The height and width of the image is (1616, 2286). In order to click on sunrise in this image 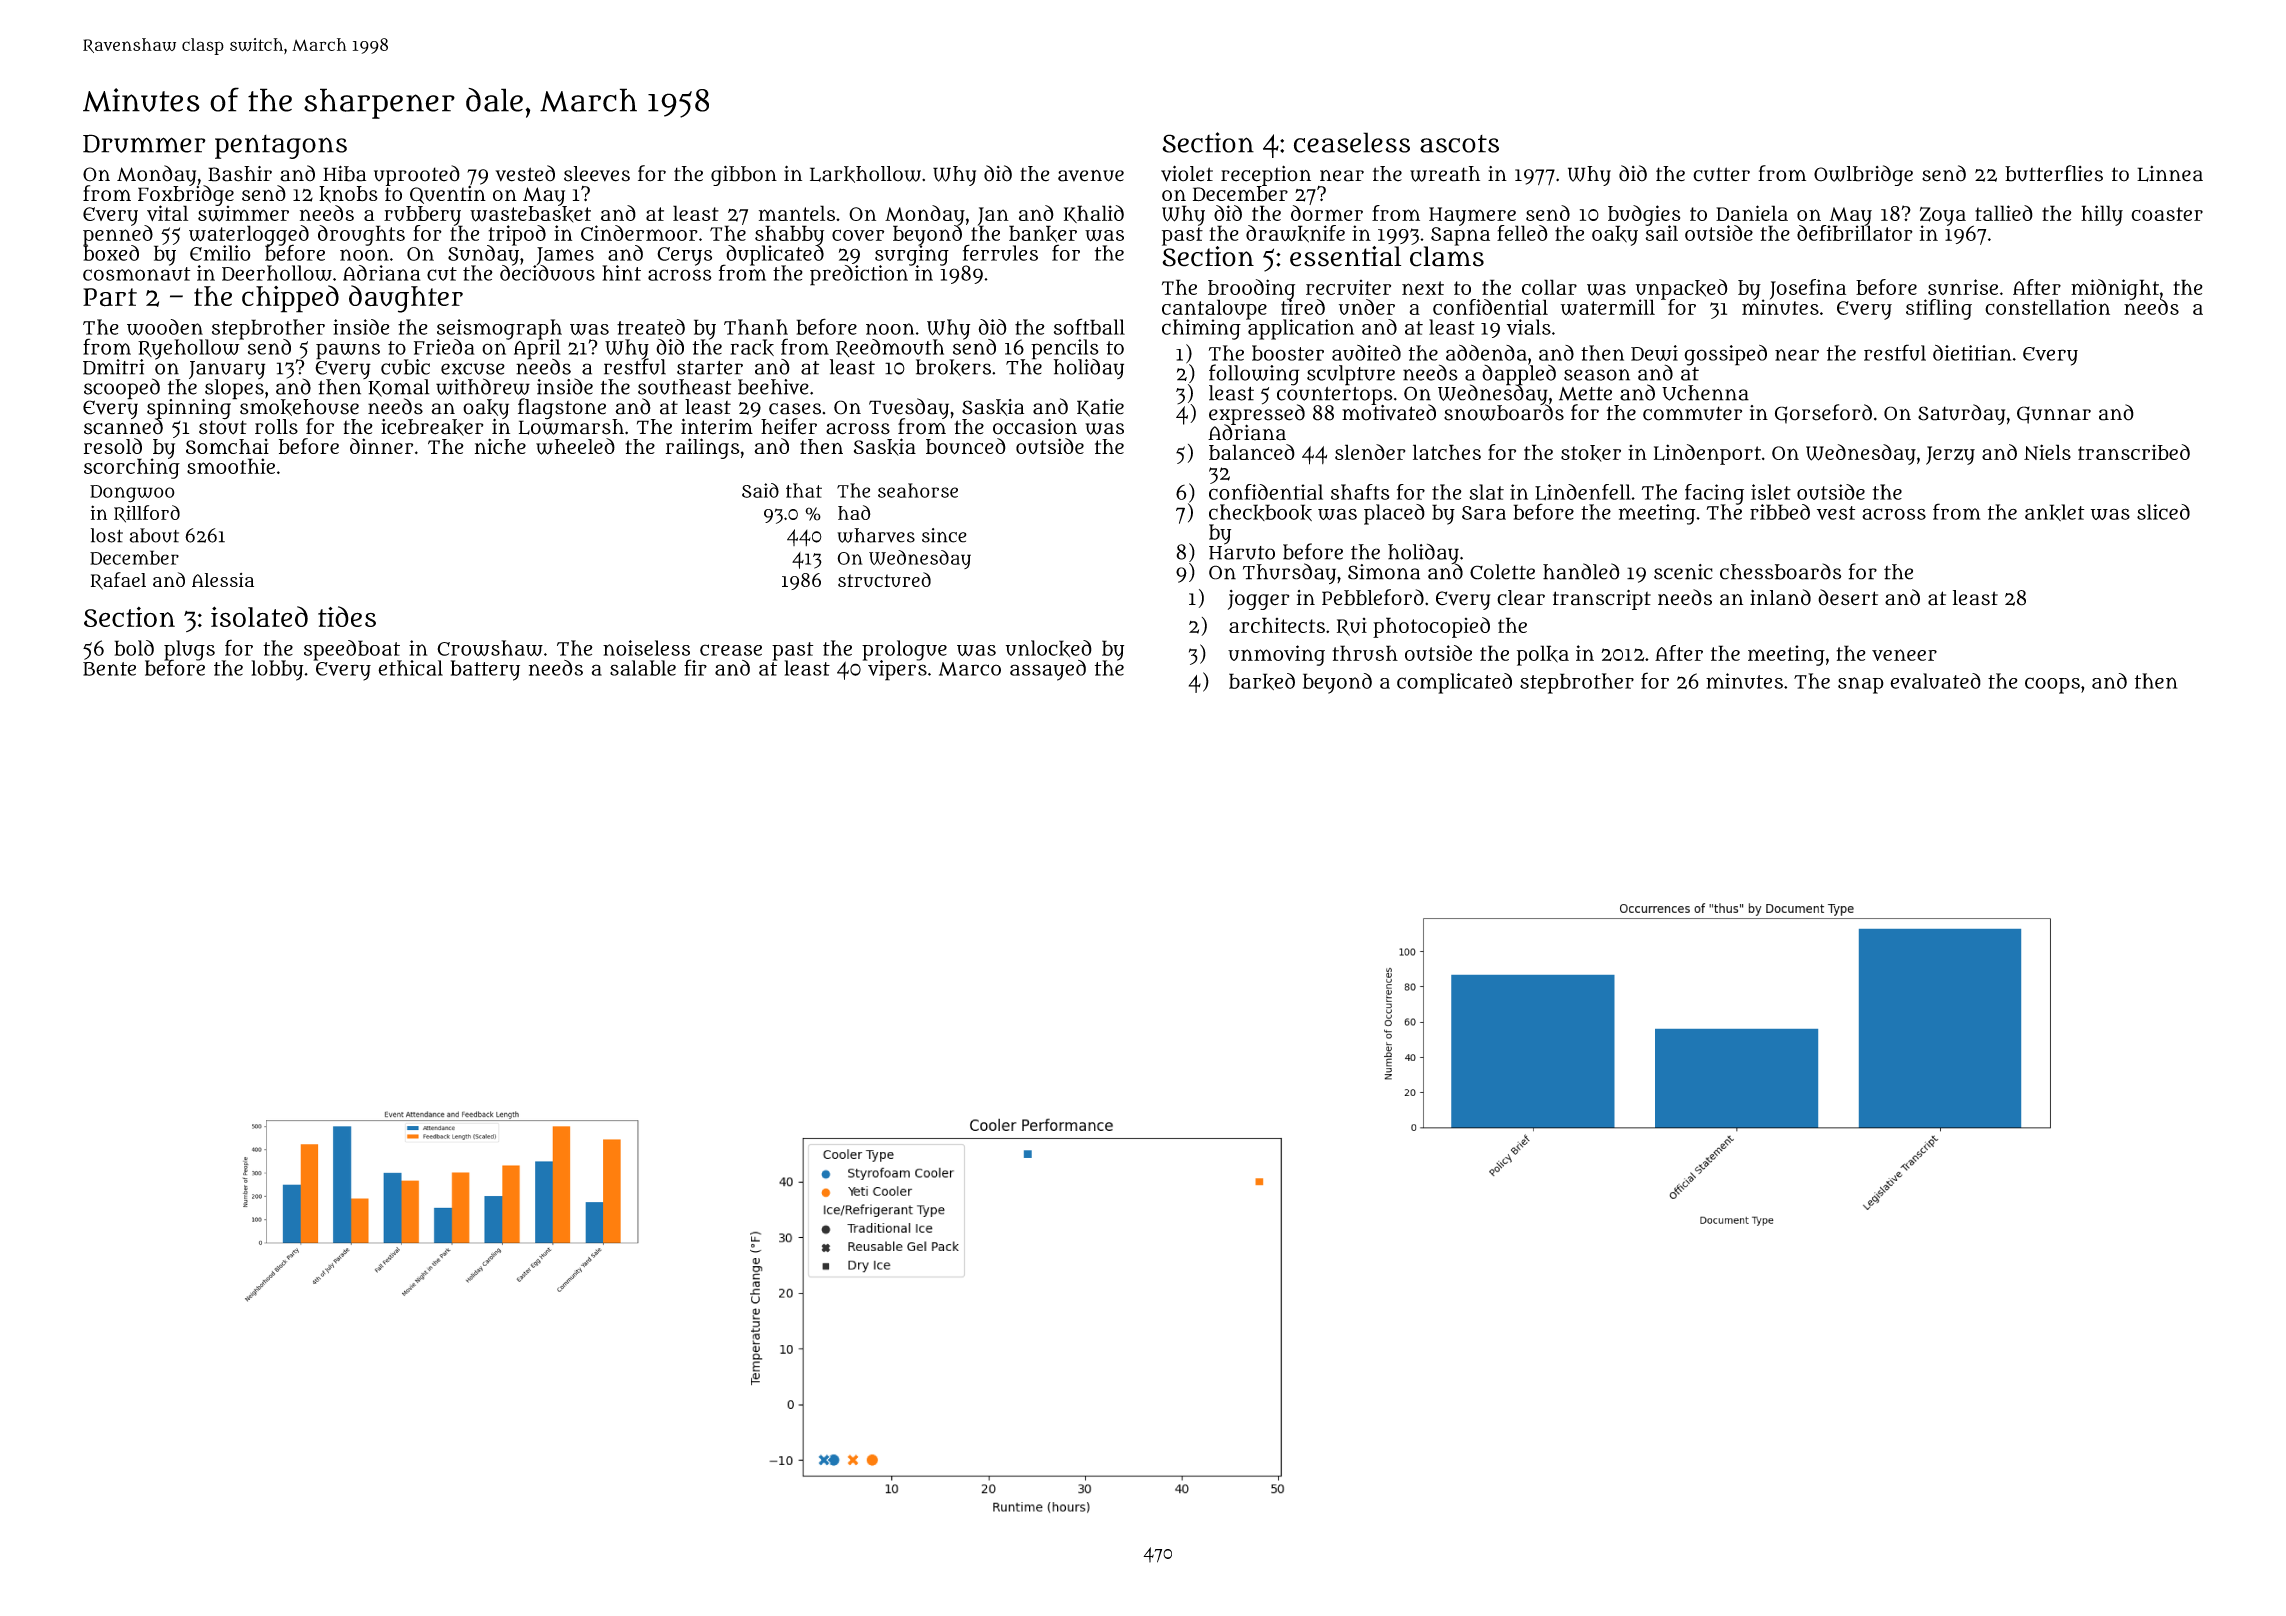, I will do `click(1963, 287)`.
